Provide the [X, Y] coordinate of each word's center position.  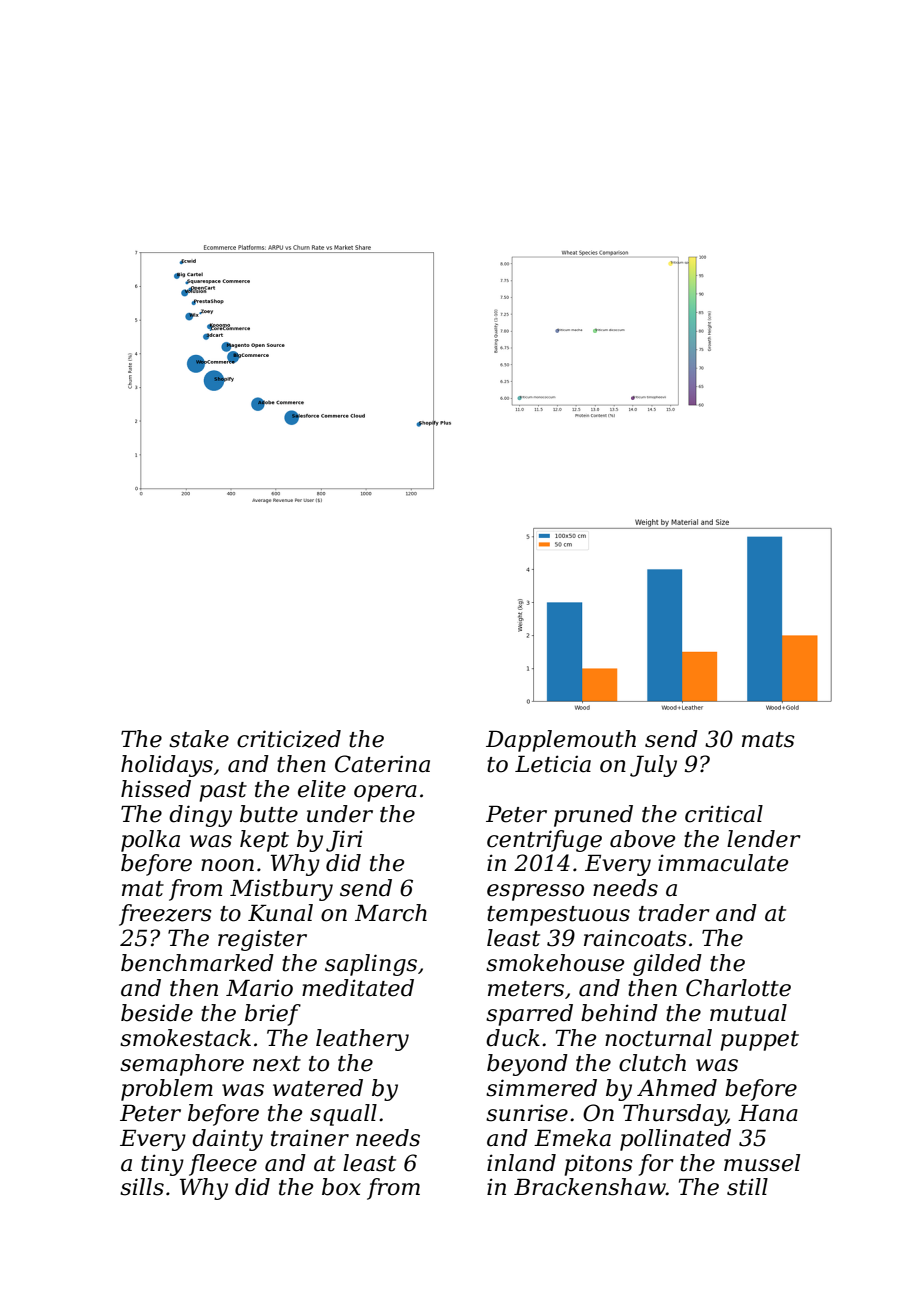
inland [521, 1163]
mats [768, 740]
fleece [223, 1165]
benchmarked [197, 963]
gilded [667, 965]
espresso [535, 892]
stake [199, 739]
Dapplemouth [561, 741]
